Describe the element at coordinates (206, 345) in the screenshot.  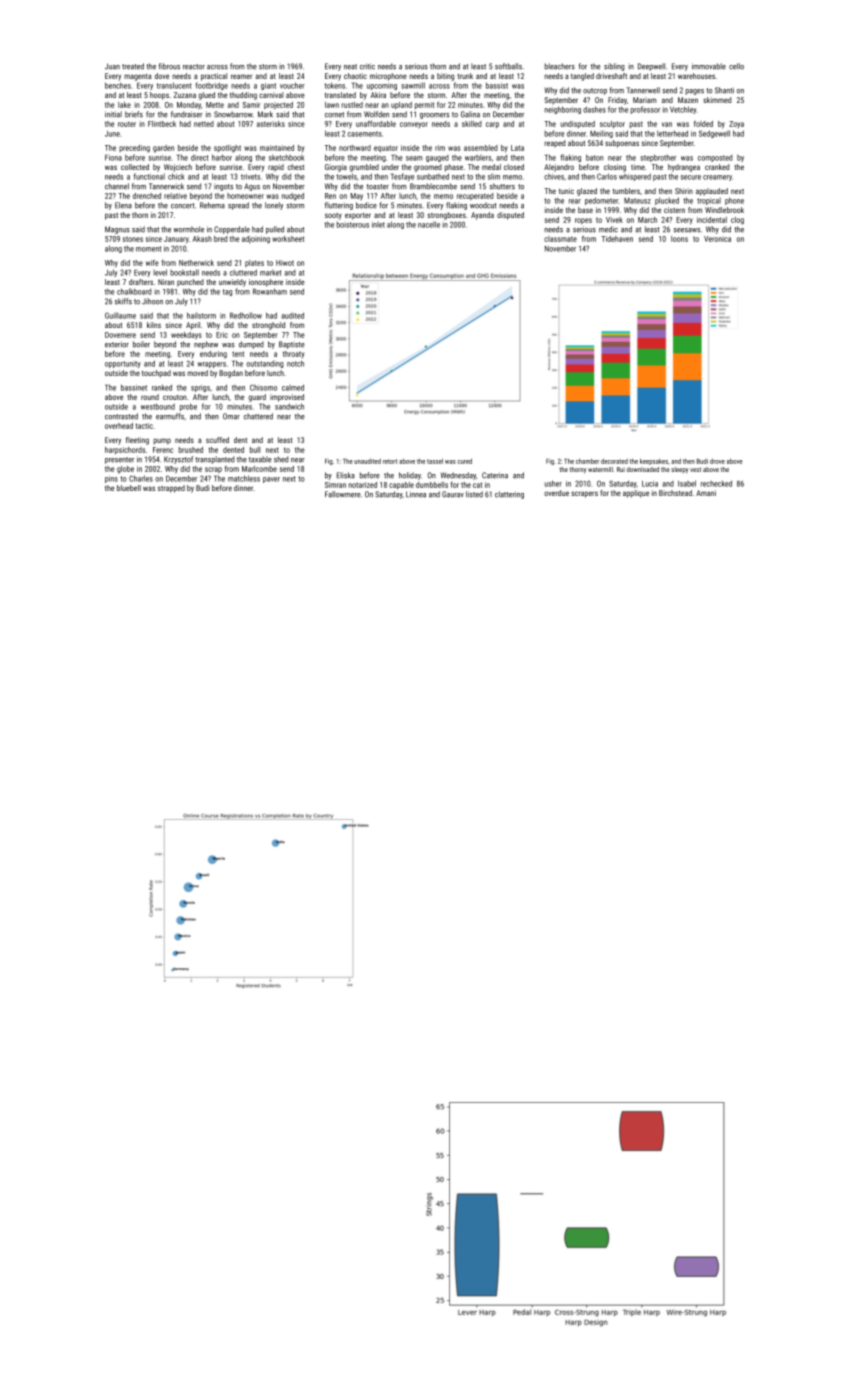
I see `nephew` at that location.
